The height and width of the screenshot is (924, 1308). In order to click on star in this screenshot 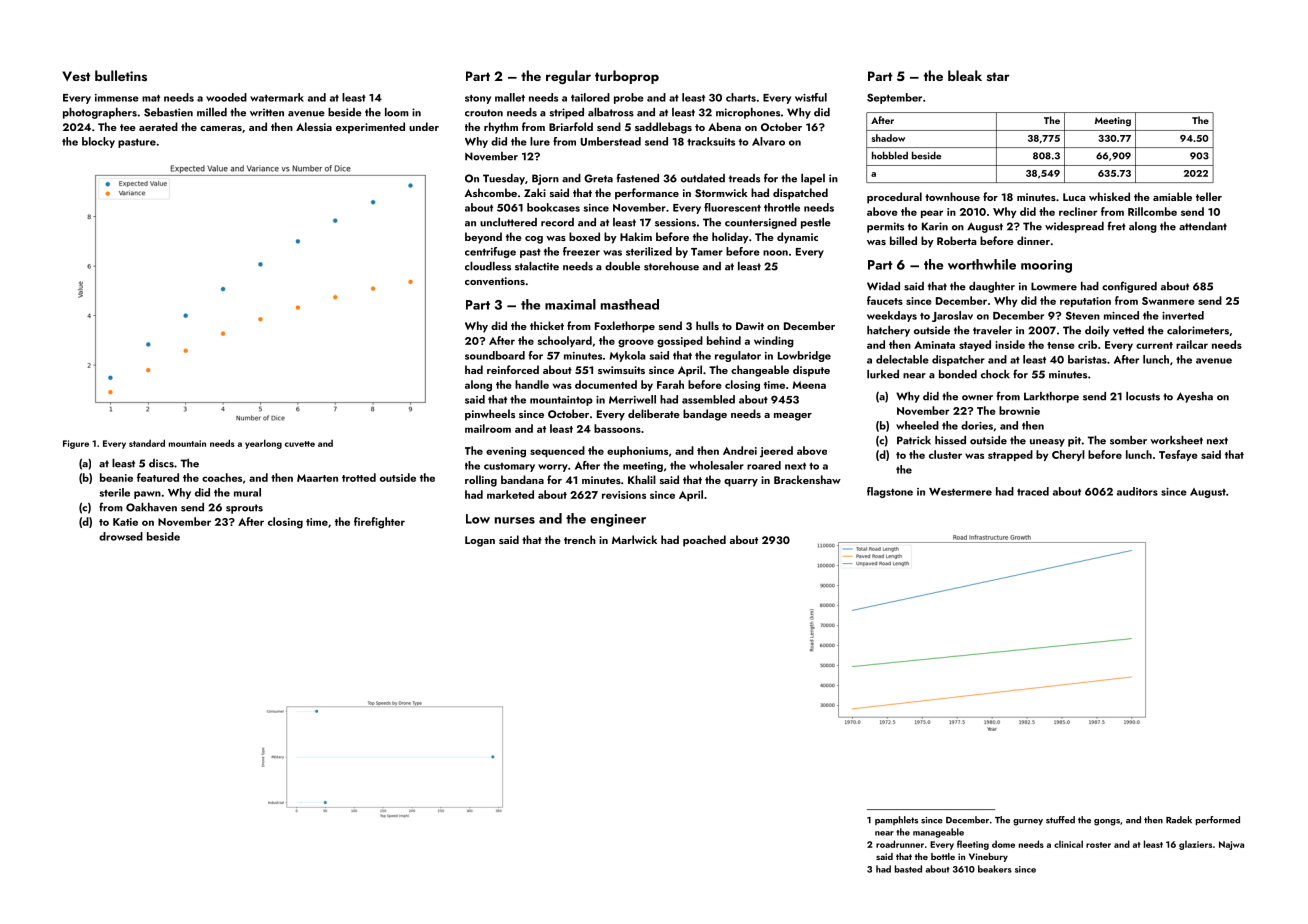, I will do `click(998, 76)`.
